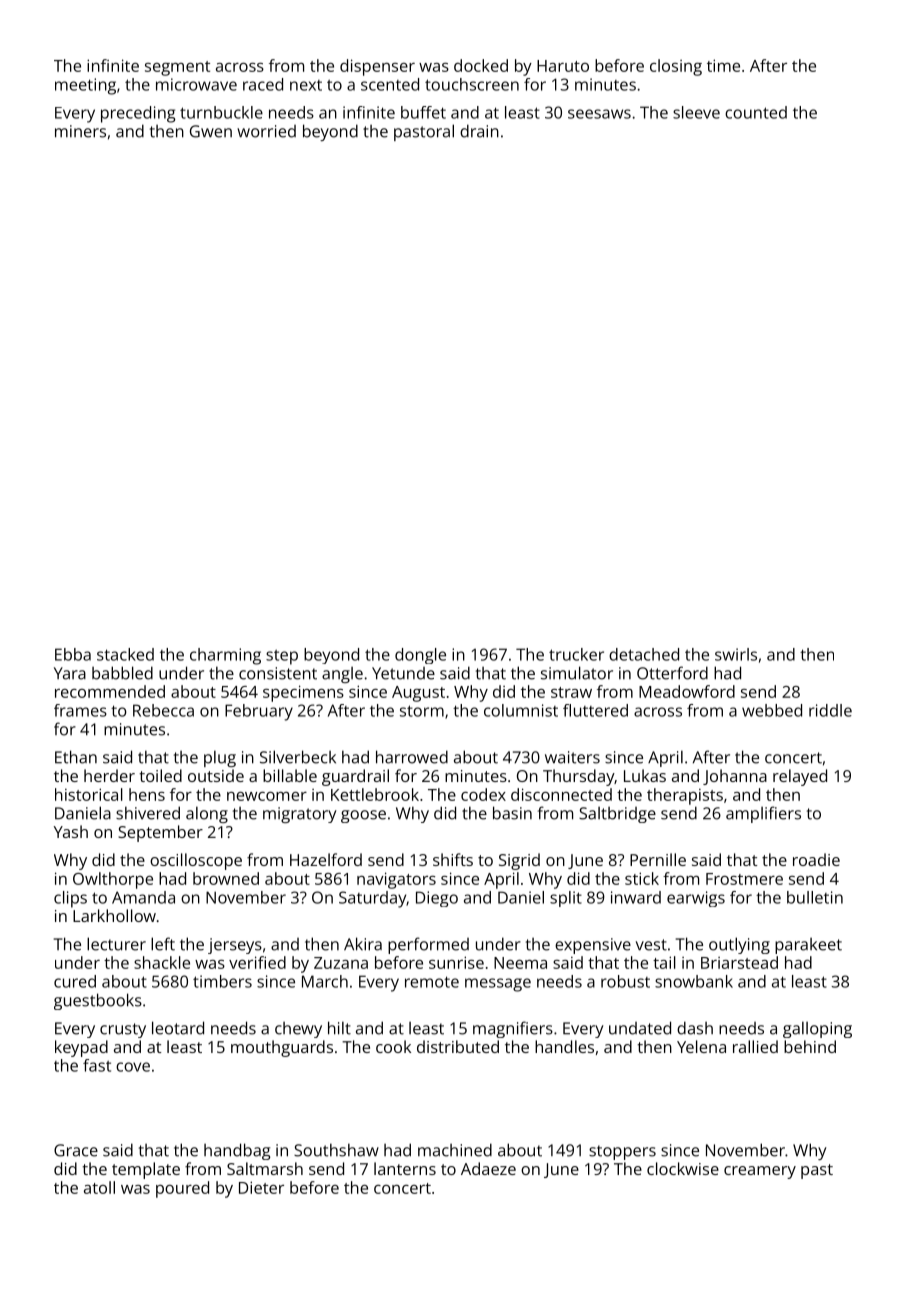 The width and height of the screenshot is (908, 1316). Describe the element at coordinates (687, 691) in the screenshot. I see `Meadowford` at that location.
